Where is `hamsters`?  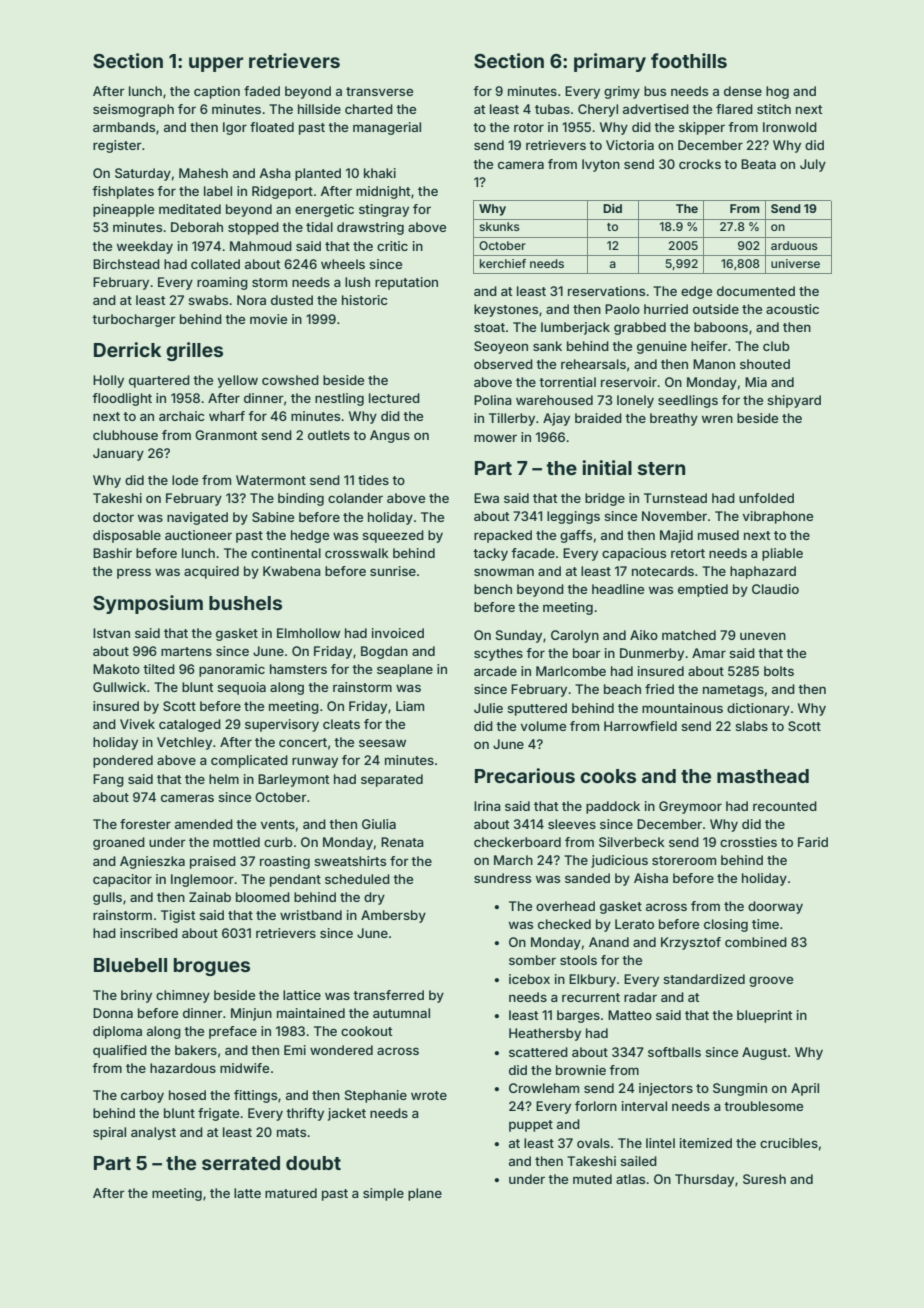 hamsters is located at coordinates (298, 669).
